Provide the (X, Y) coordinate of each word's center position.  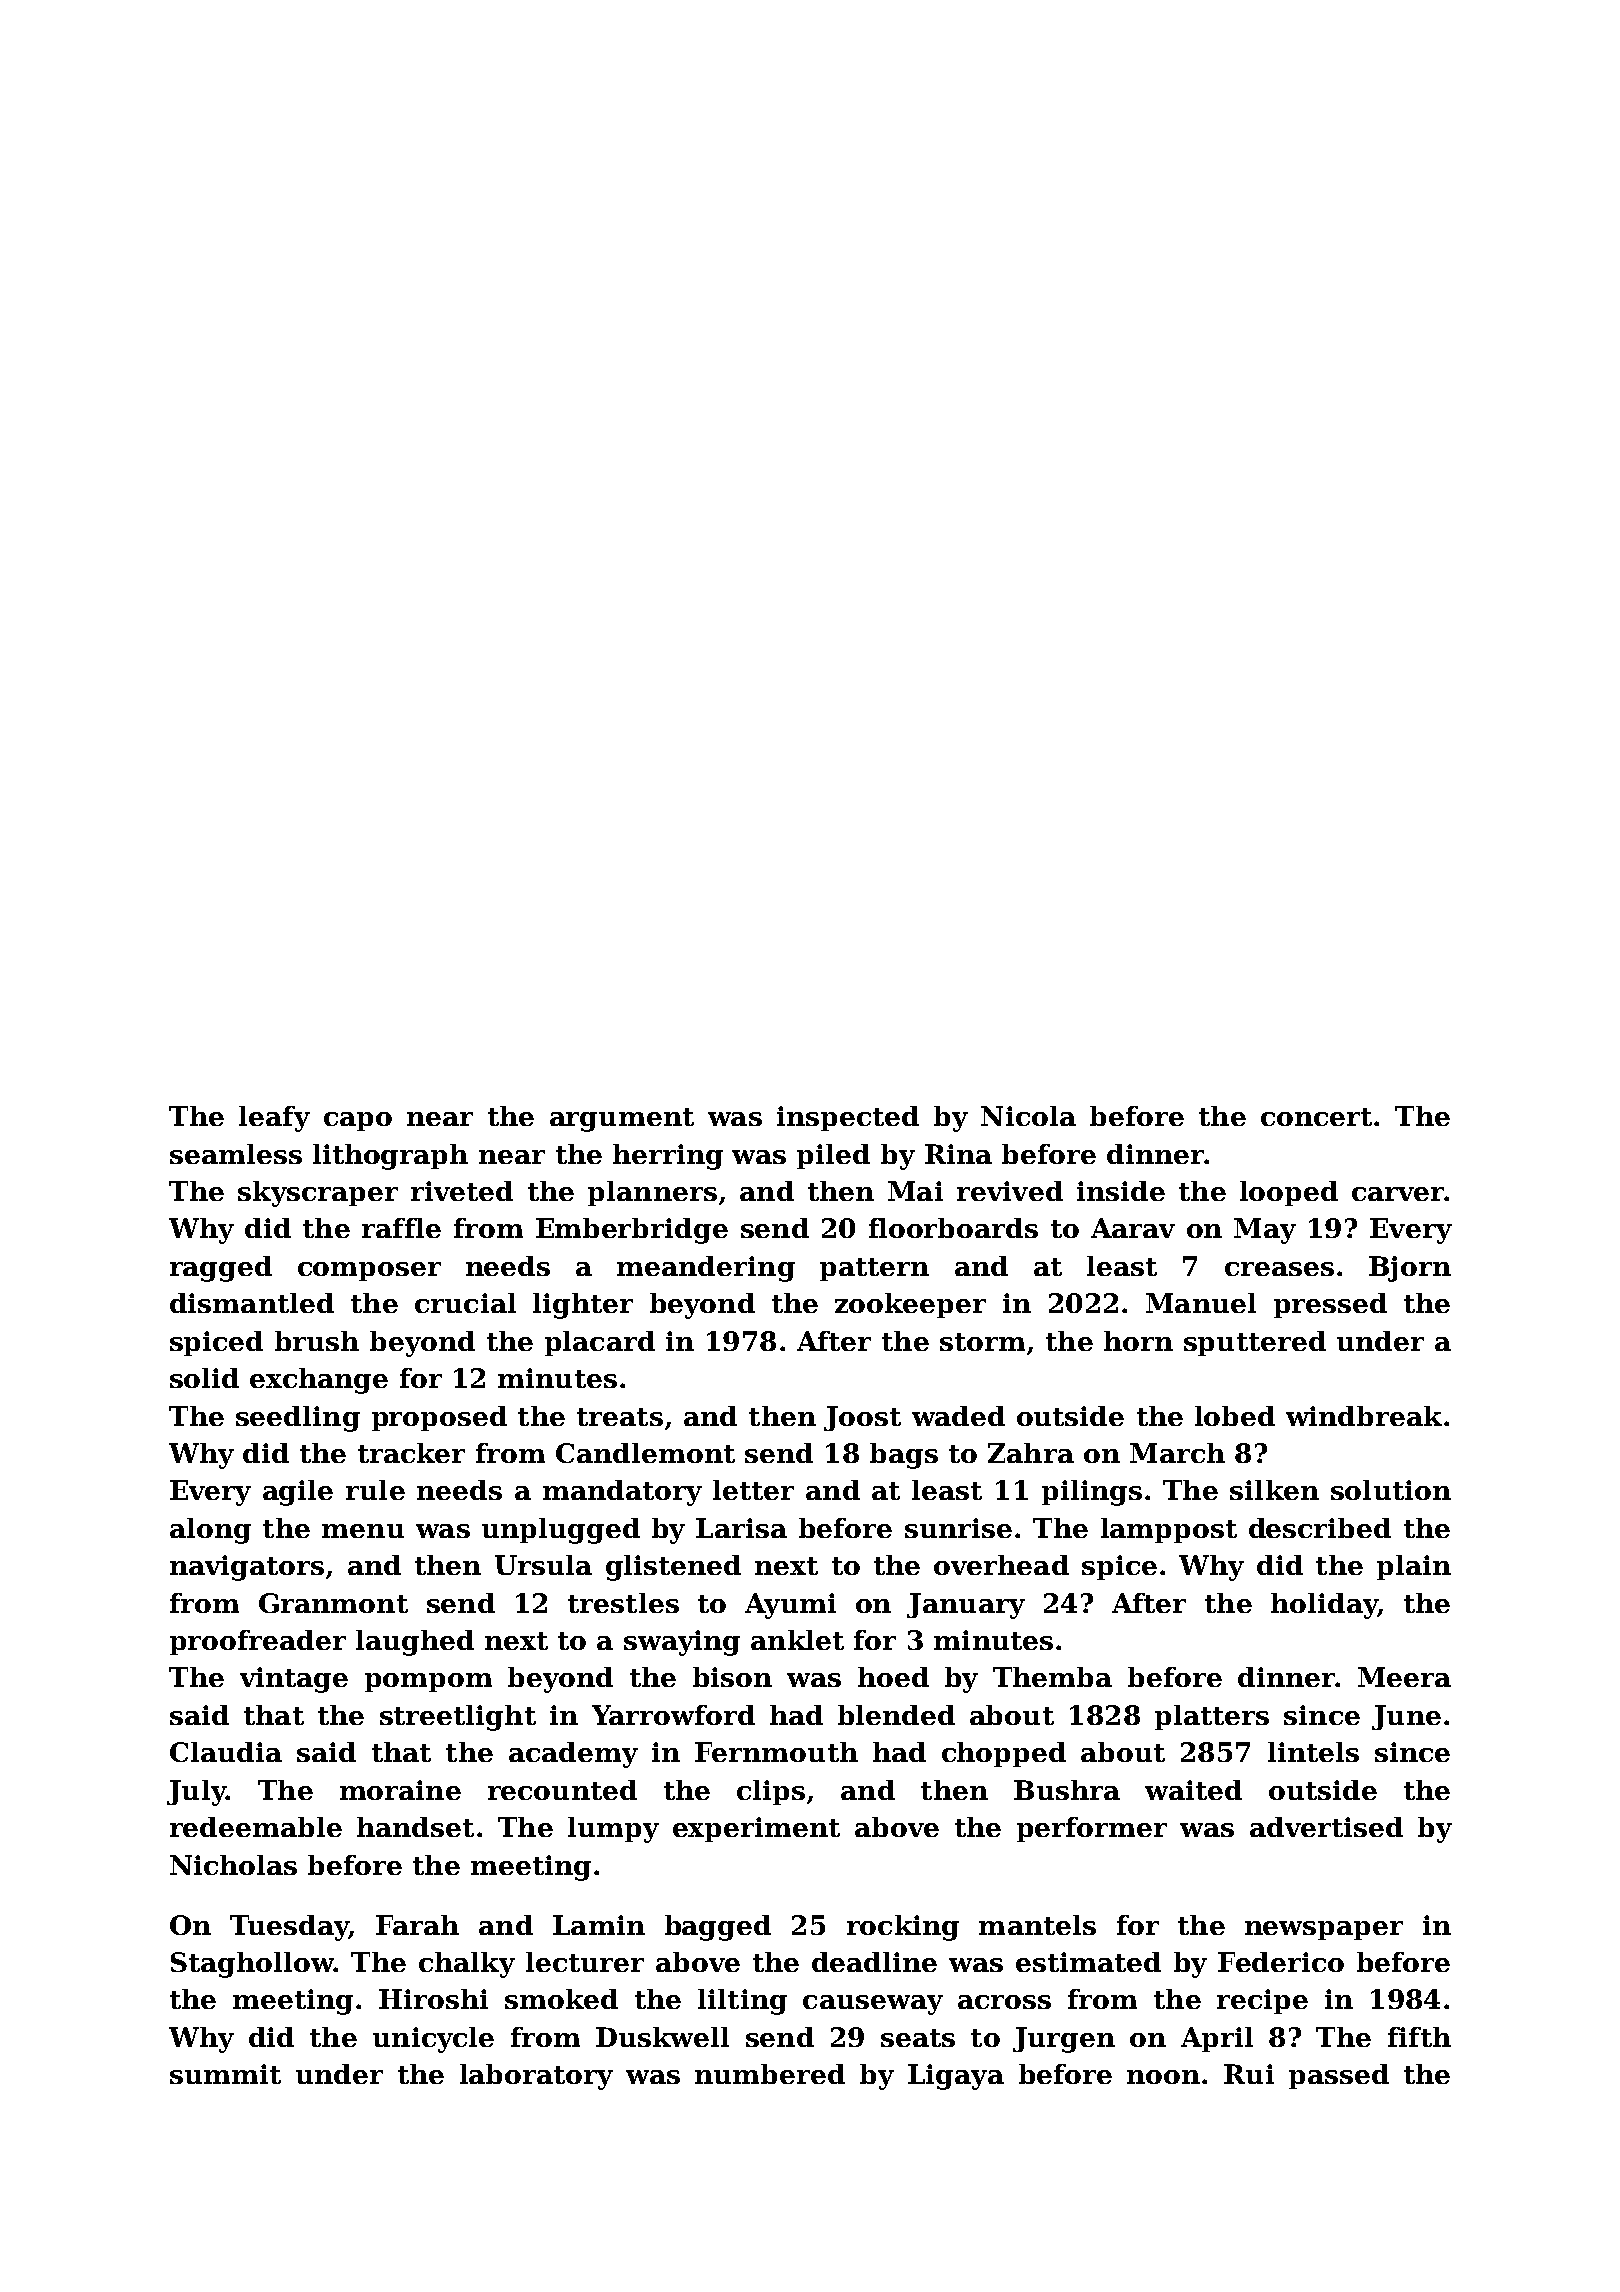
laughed (415, 1643)
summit (225, 2074)
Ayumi (790, 1606)
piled (833, 1156)
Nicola (1028, 1116)
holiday (1324, 1606)
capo (358, 1121)
